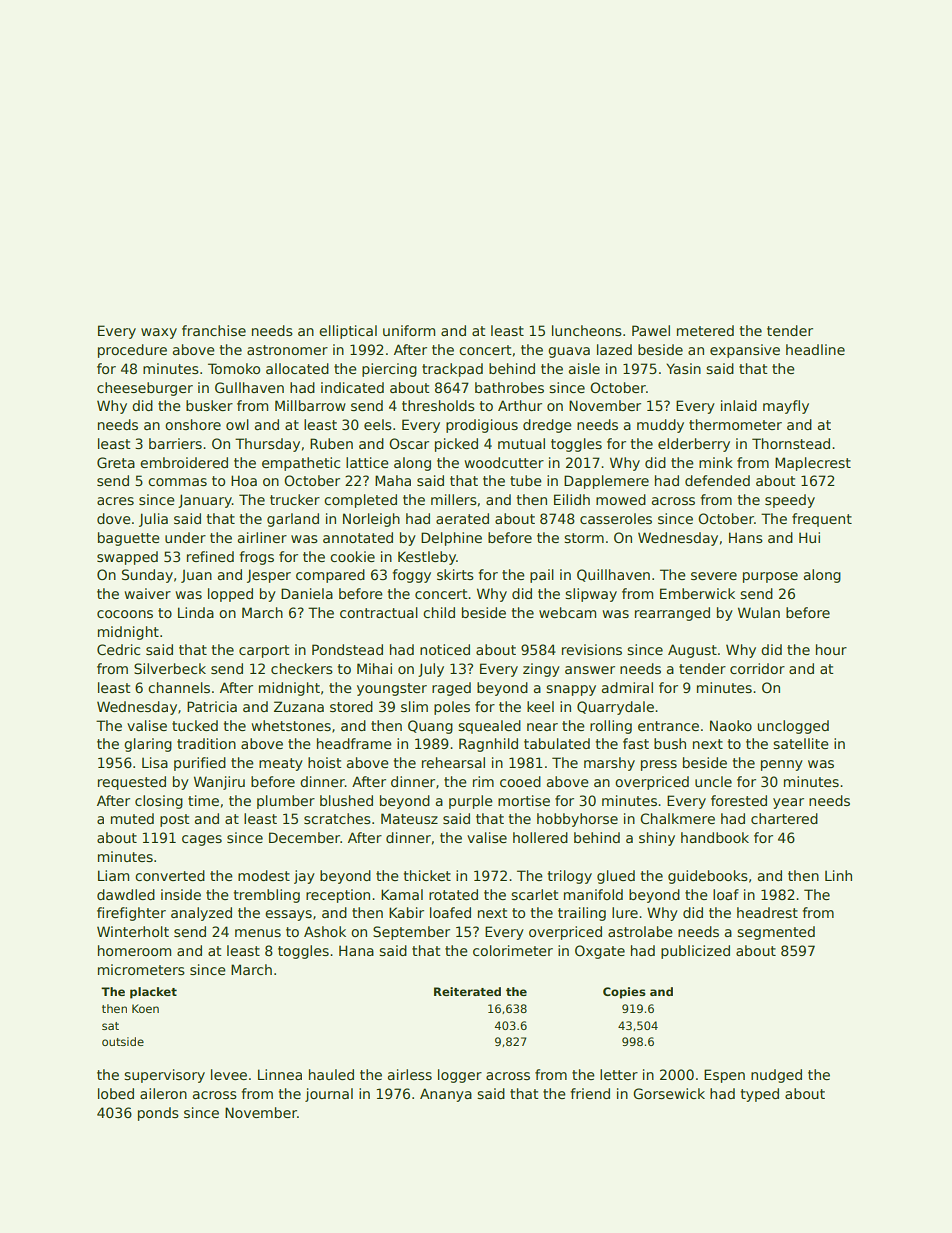 The height and width of the document is (1233, 952). What do you see at coordinates (745, 351) in the document?
I see `expansive` at bounding box center [745, 351].
